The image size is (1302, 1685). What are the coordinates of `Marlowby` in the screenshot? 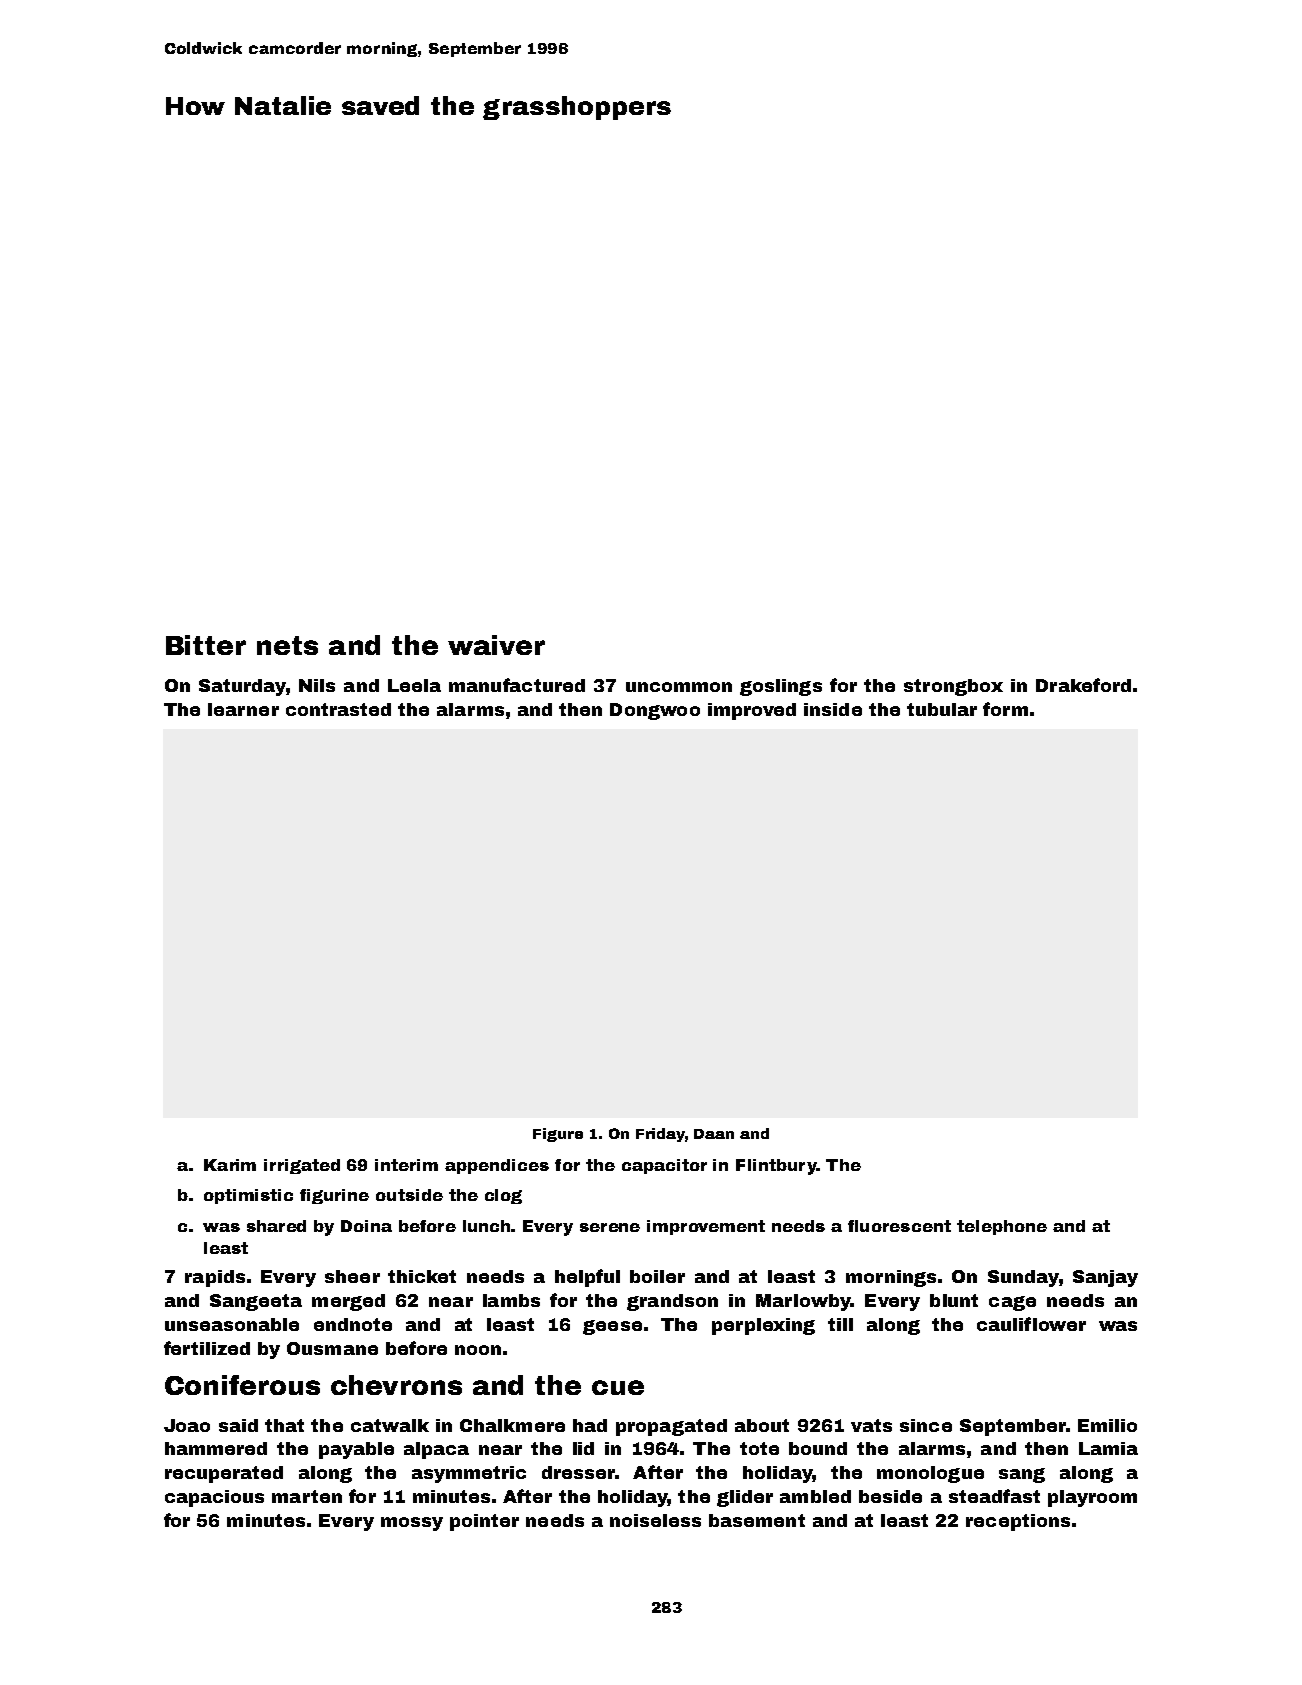 It's located at (803, 1302).
